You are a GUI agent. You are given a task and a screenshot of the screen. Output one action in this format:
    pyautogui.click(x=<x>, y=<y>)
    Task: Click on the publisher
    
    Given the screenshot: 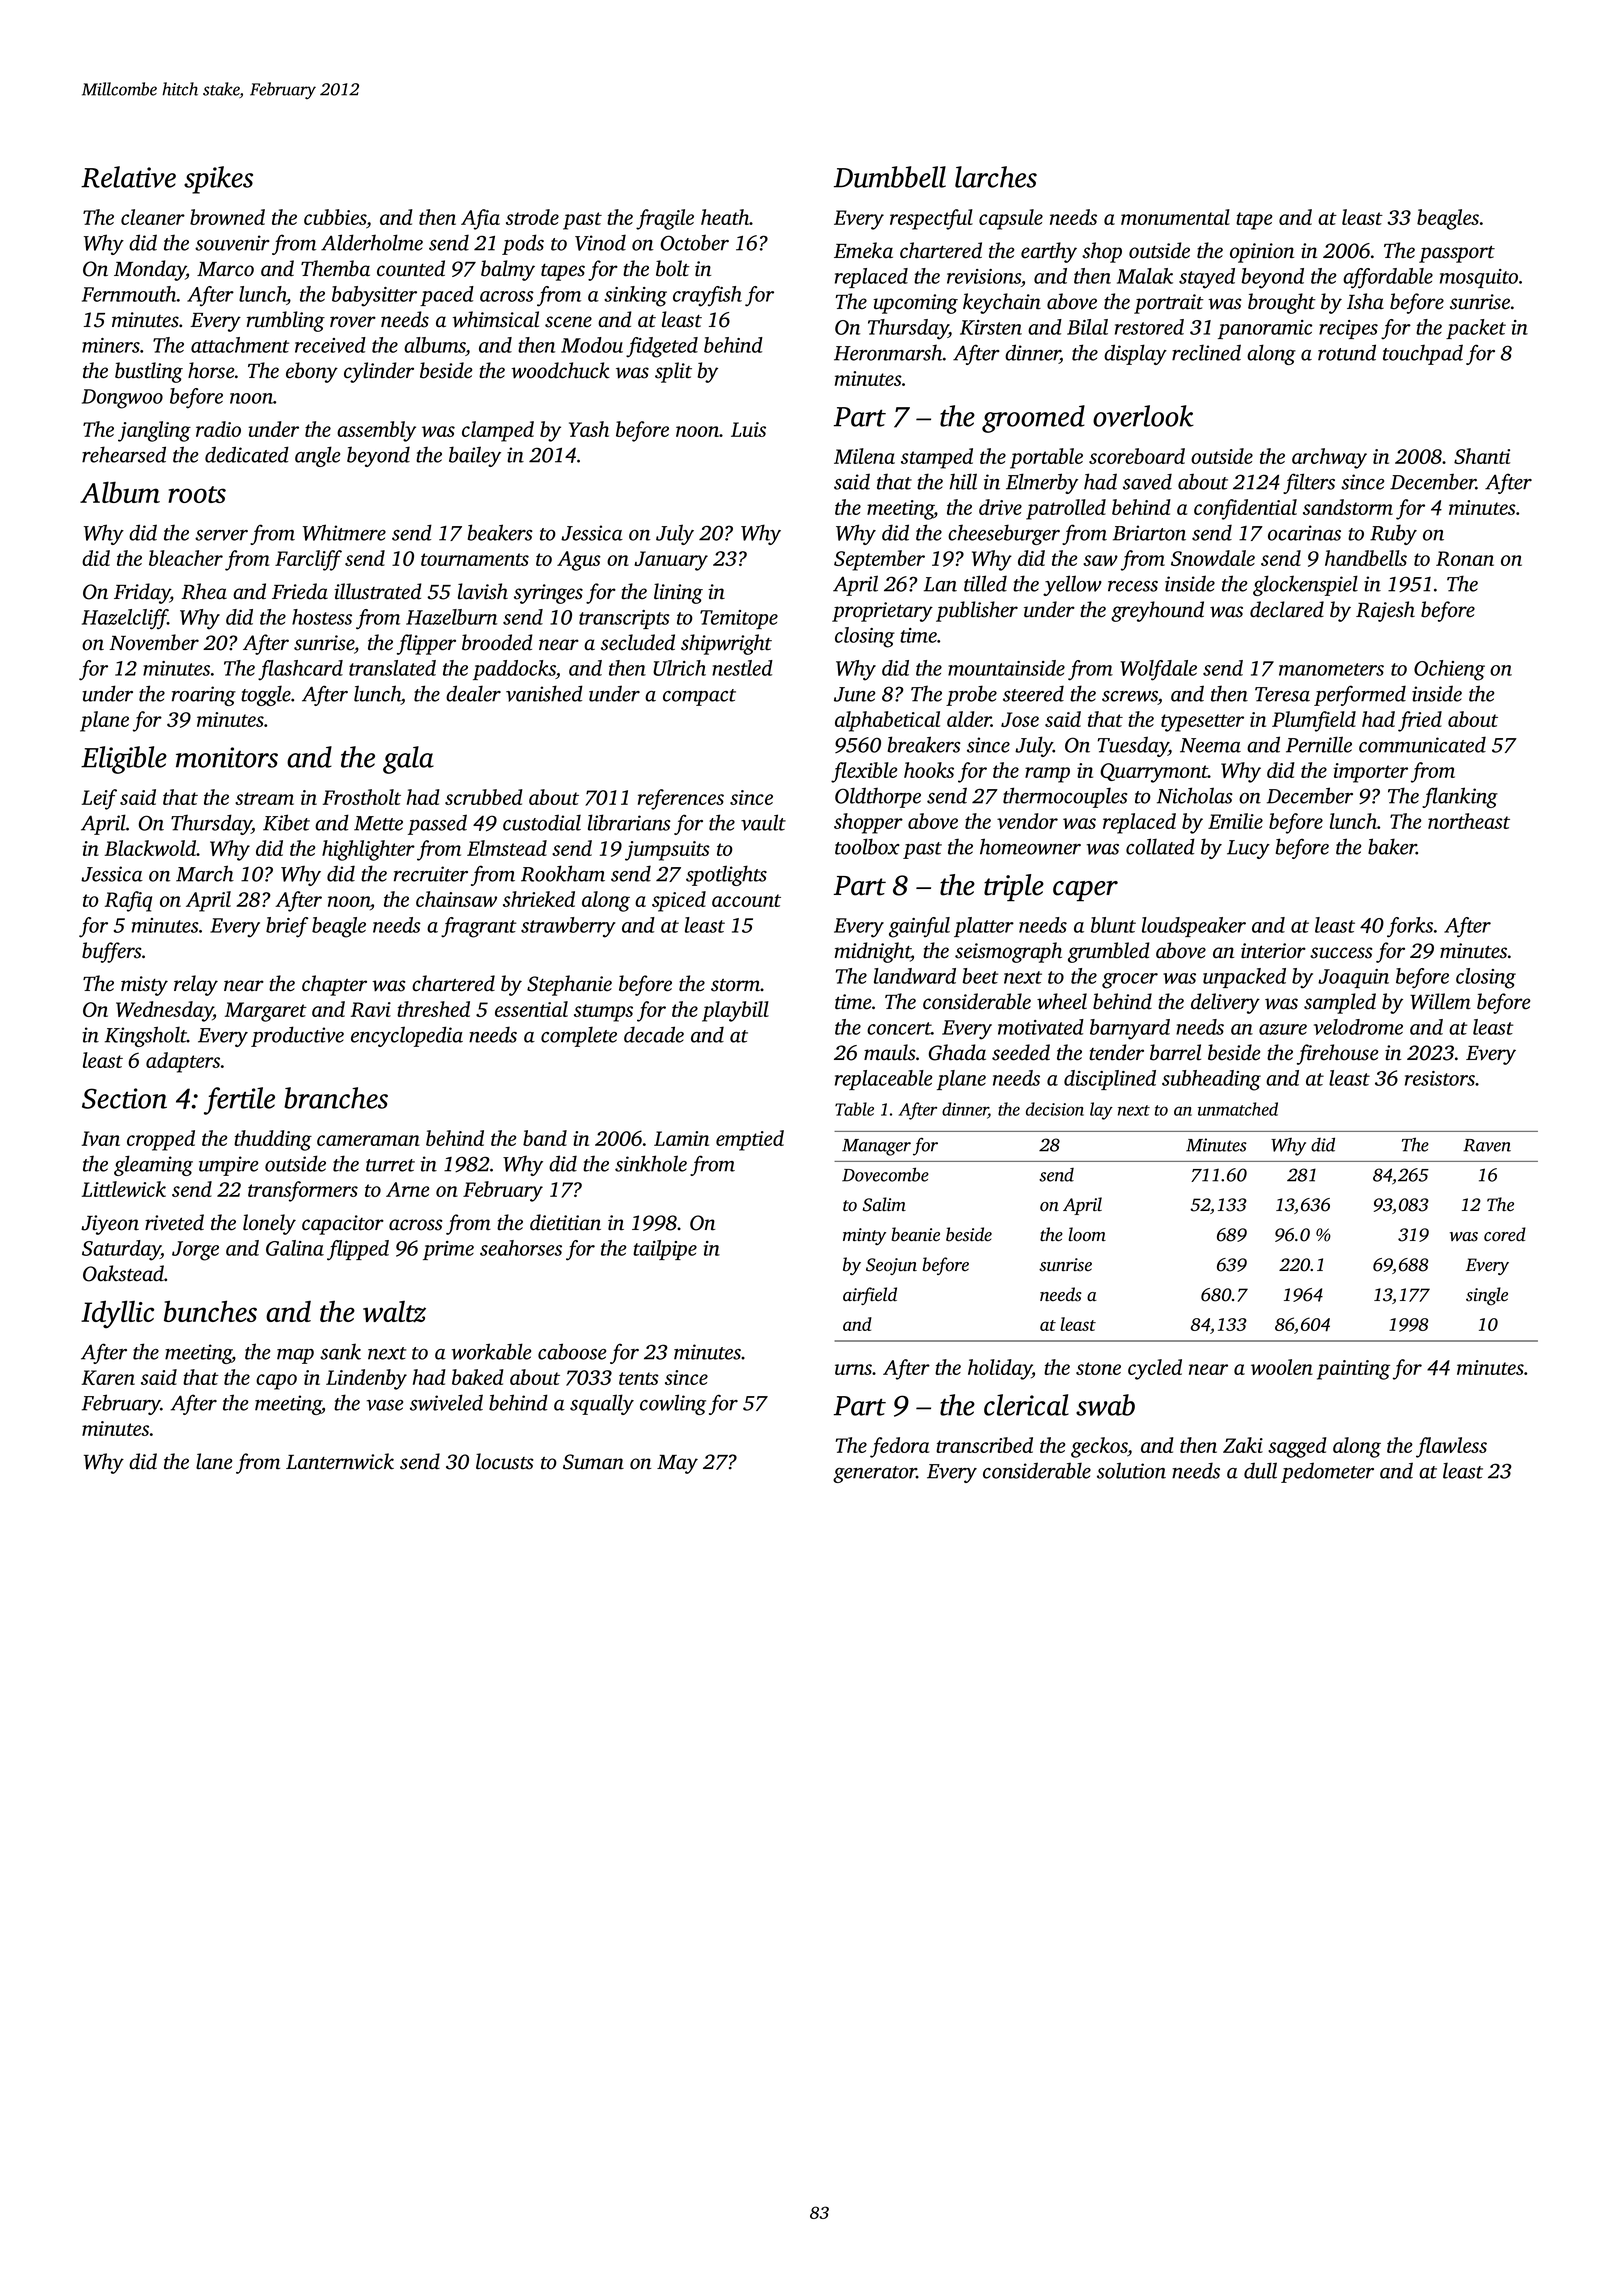 What is the action you would take?
    pyautogui.click(x=977, y=611)
